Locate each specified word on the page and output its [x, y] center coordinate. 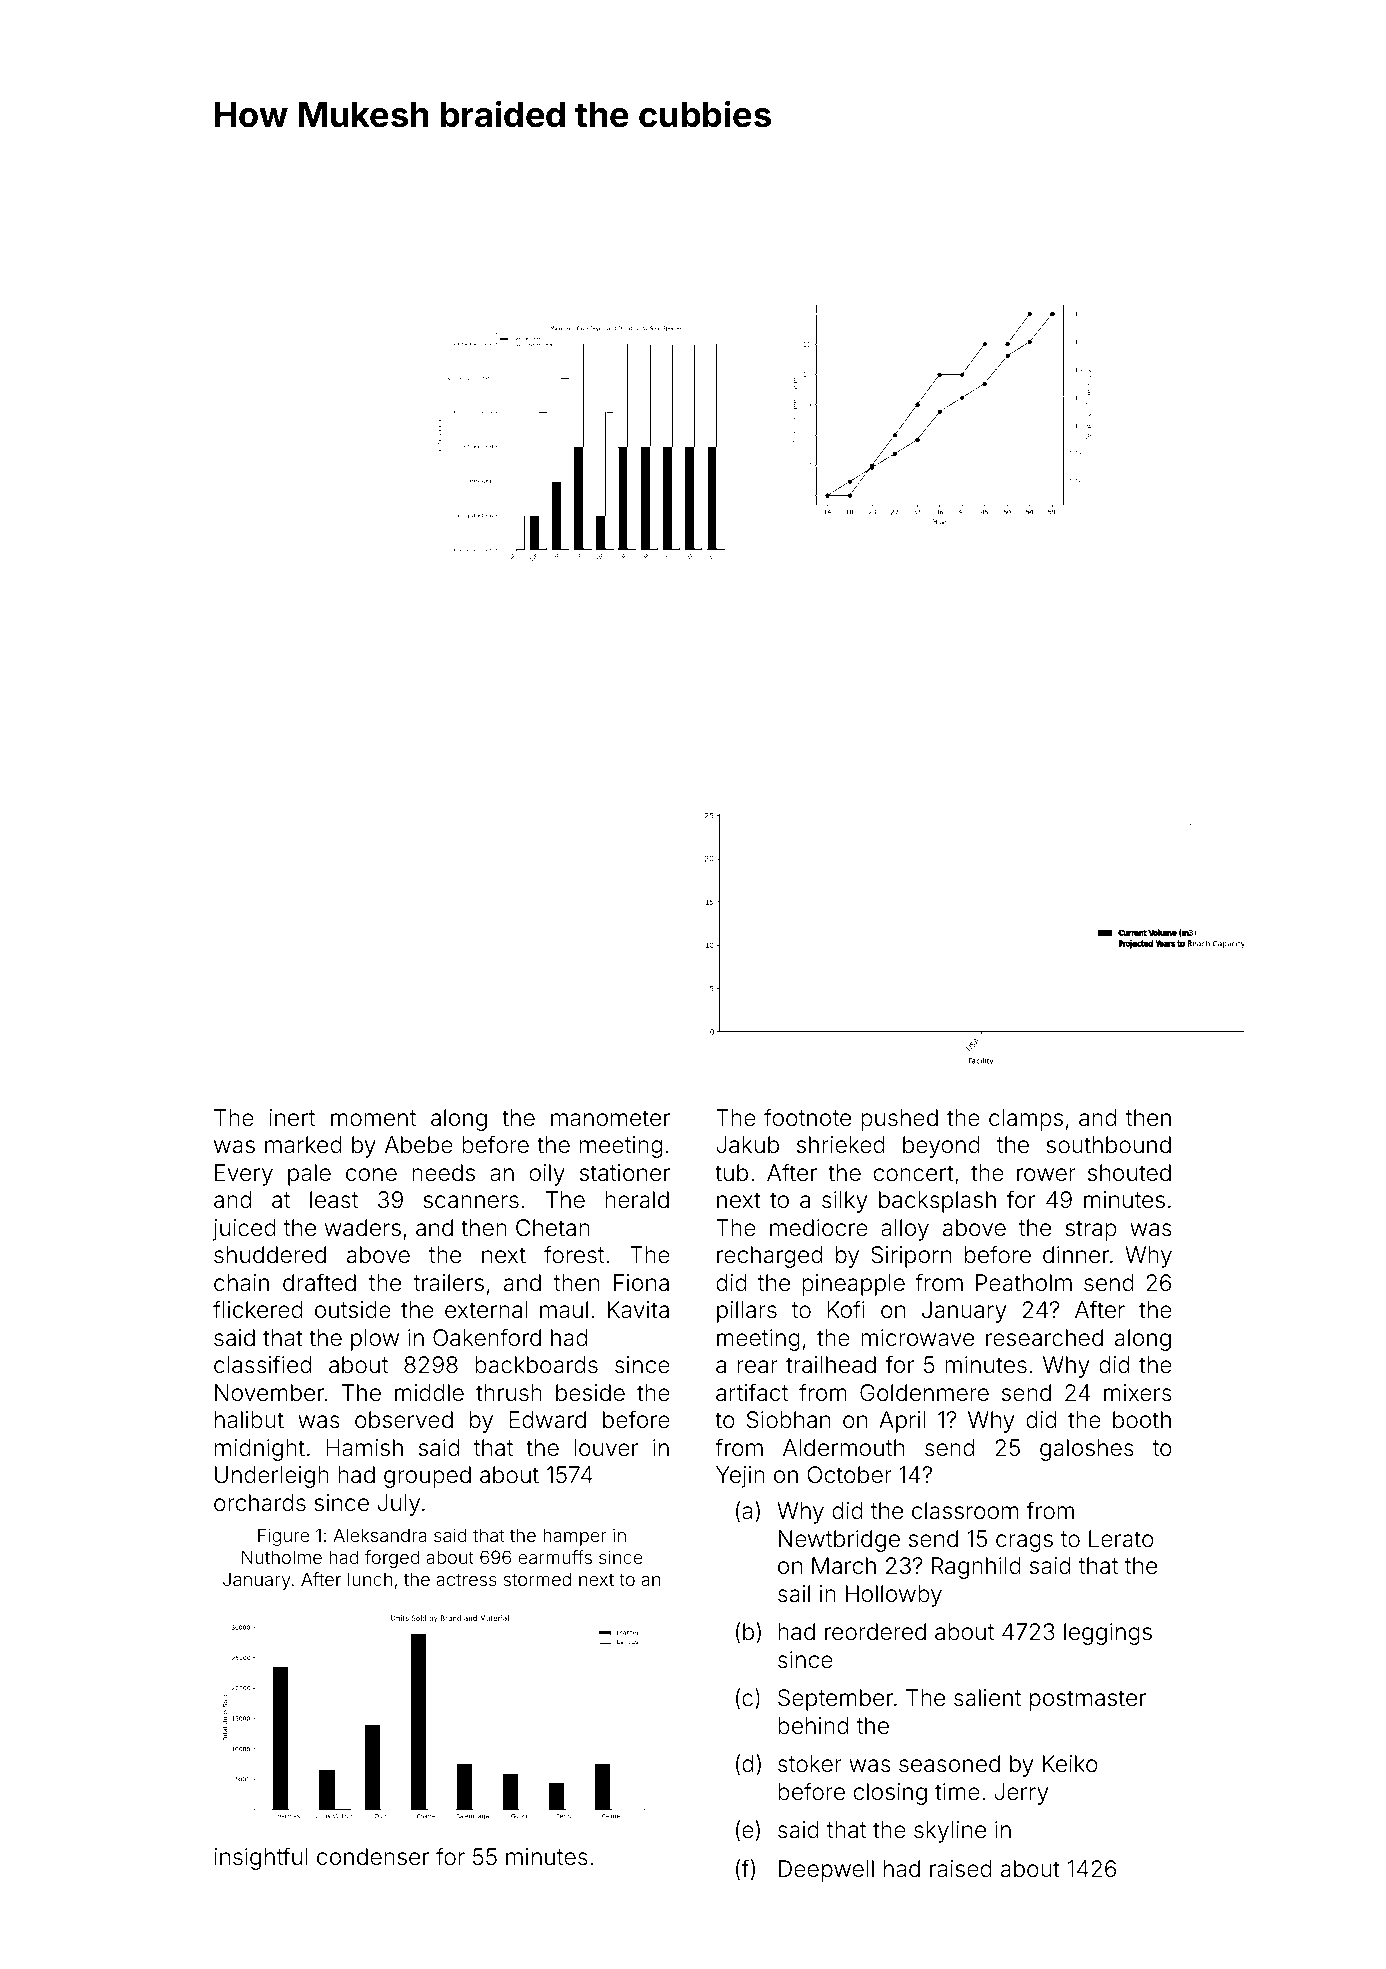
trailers [448, 1283]
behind [813, 1726]
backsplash [937, 1202]
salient [987, 1698]
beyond [941, 1147]
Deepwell [826, 1871]
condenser [373, 1857]
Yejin [740, 1477]
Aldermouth [843, 1448]
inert [292, 1118]
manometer [610, 1118]
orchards [260, 1503]
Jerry [1021, 1794]
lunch [370, 1579]
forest [574, 1254]
